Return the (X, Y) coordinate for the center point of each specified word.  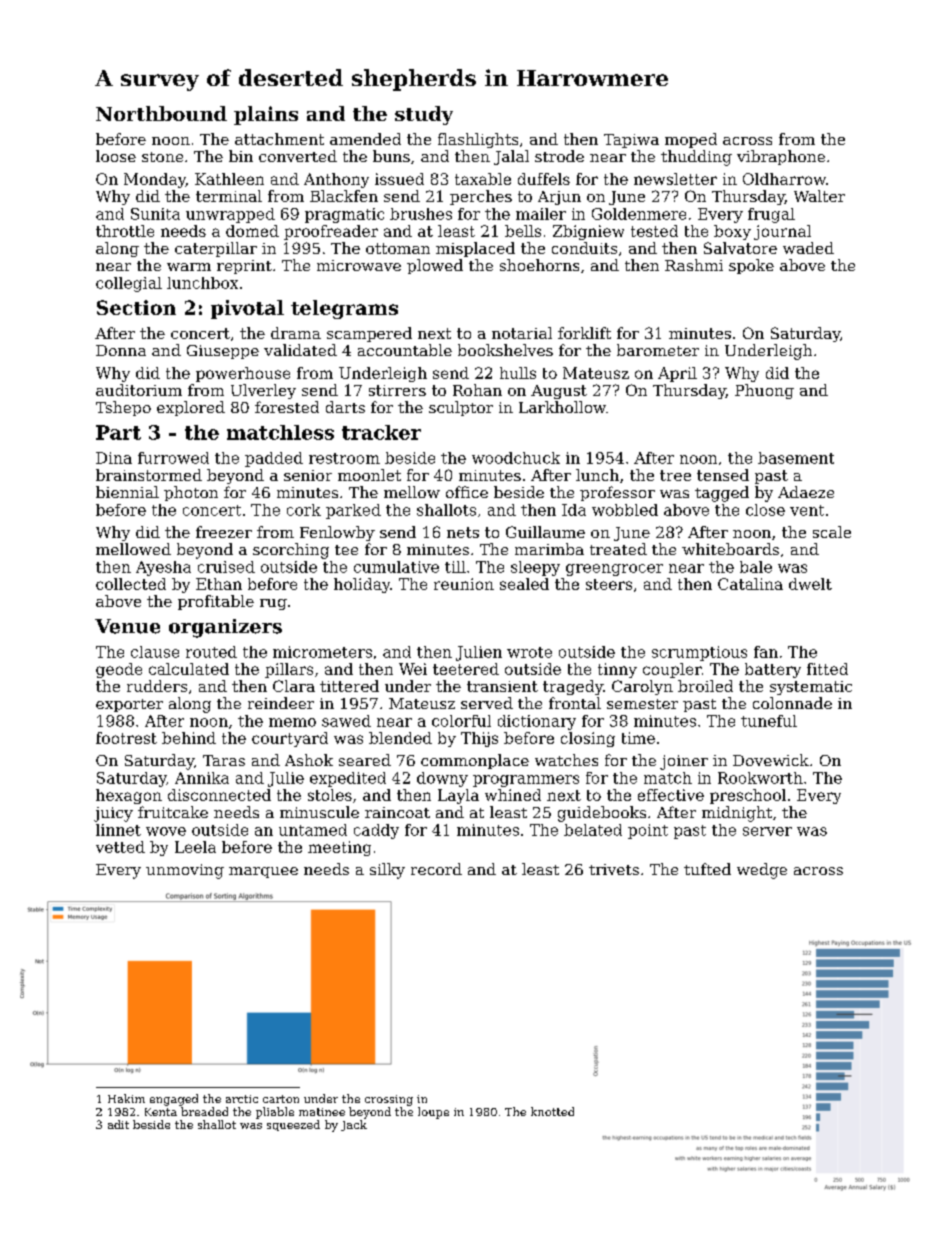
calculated (189, 669)
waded (808, 248)
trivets (614, 869)
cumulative (396, 567)
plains (266, 115)
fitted (827, 669)
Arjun (559, 198)
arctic (242, 1099)
